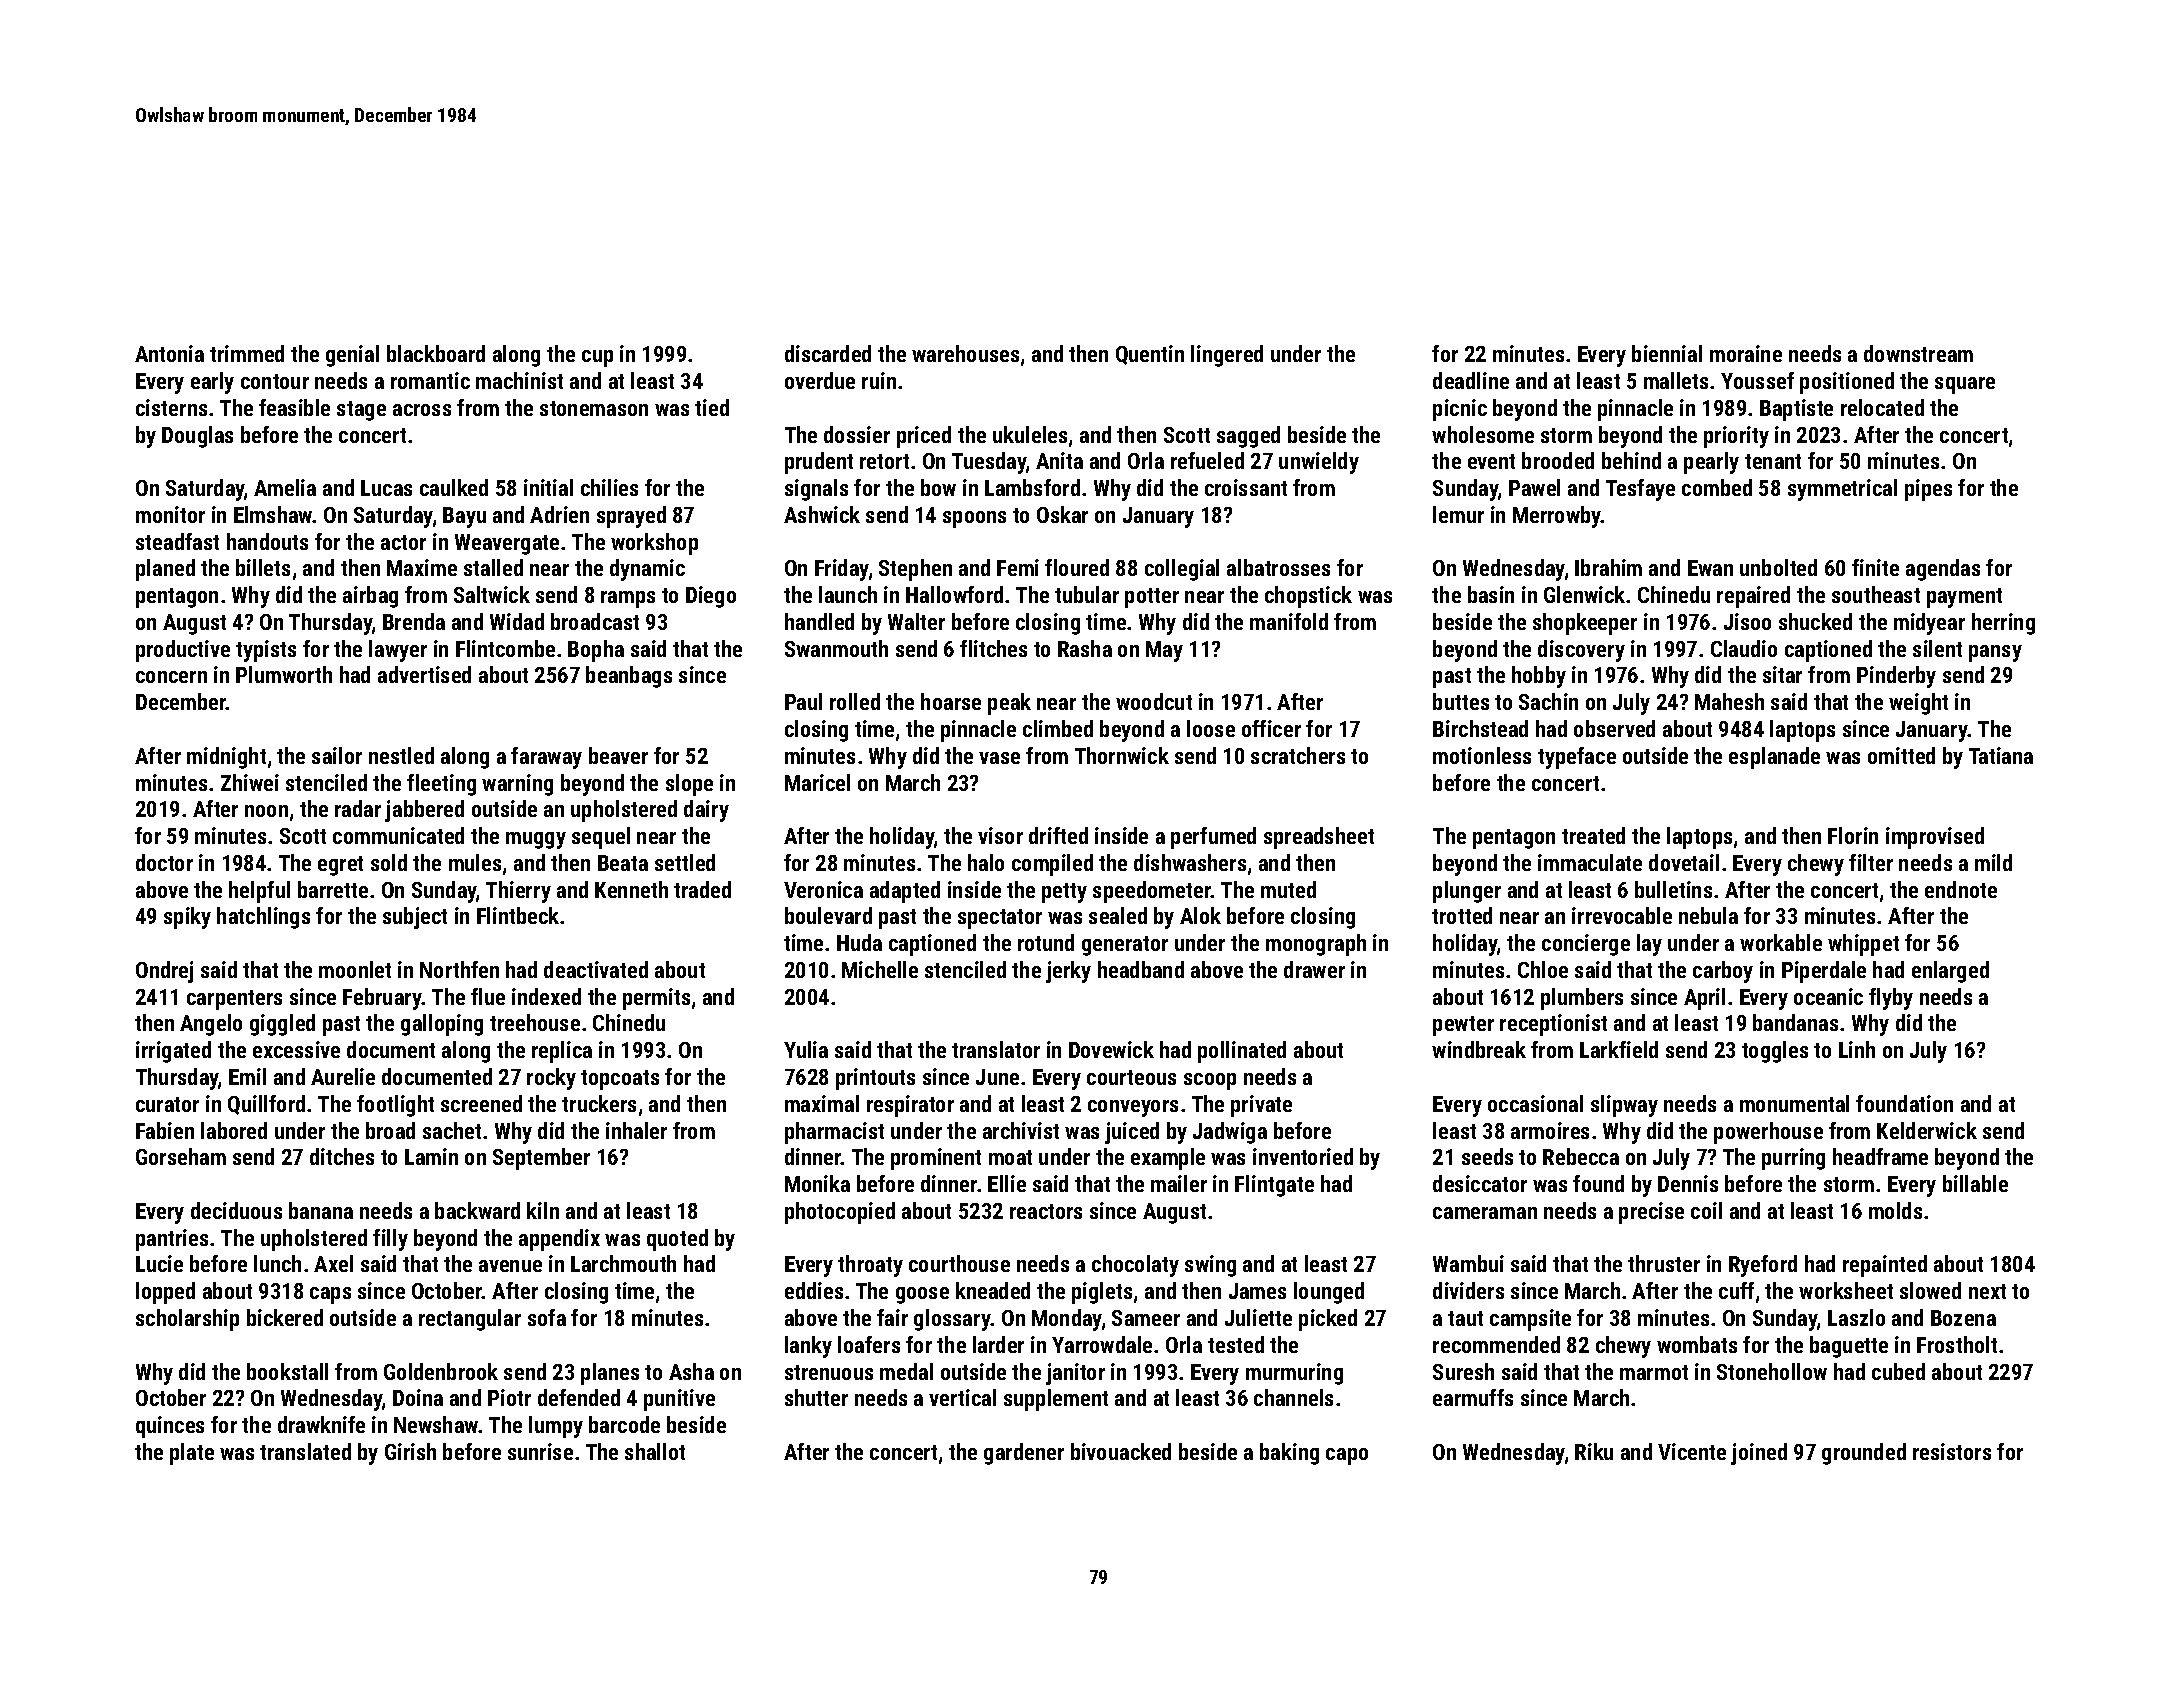 The height and width of the image is (1683, 2178). I want to click on caulked, so click(454, 487).
